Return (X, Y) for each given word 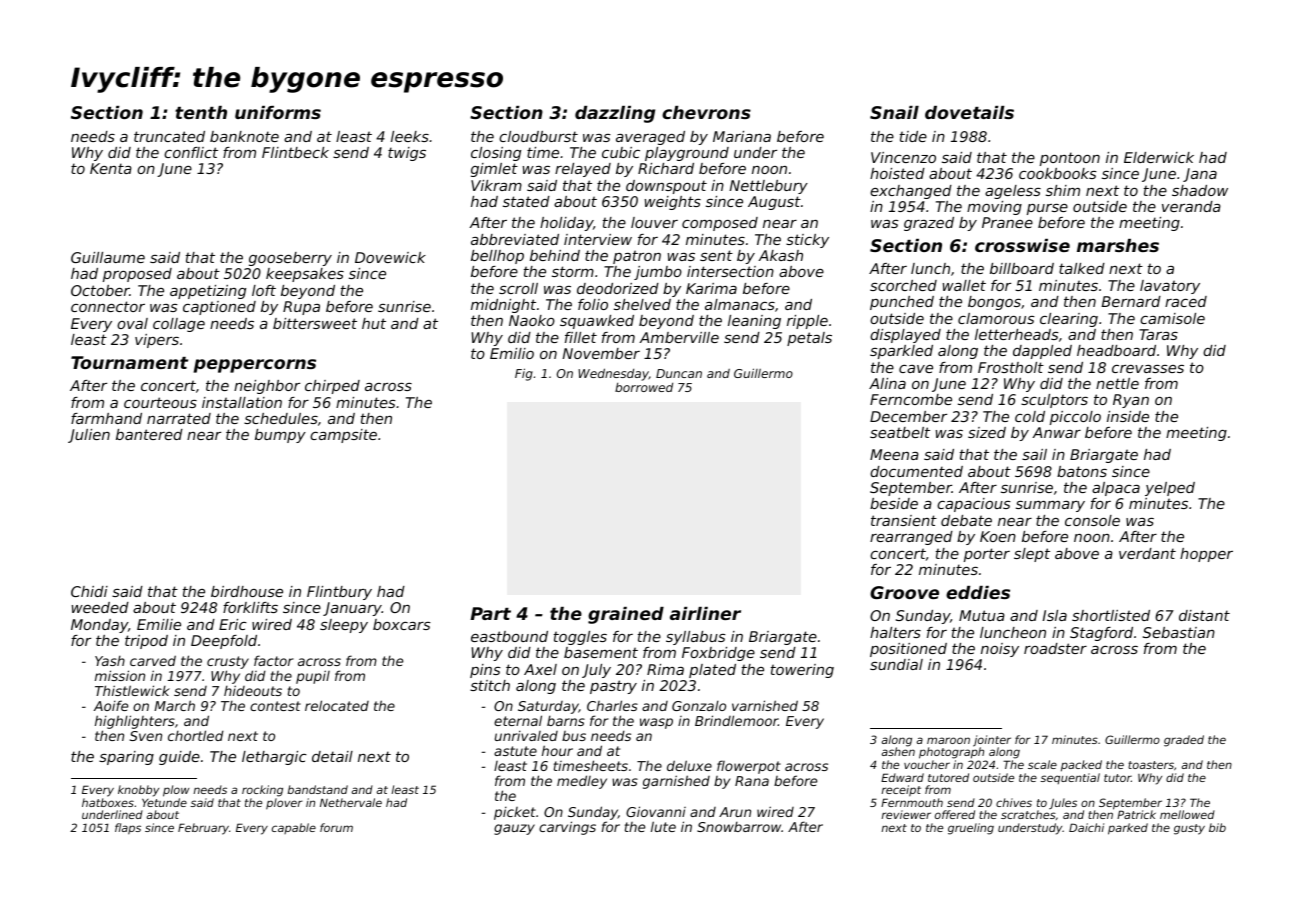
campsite (343, 436)
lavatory (1170, 287)
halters (895, 632)
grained (626, 615)
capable (294, 828)
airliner (705, 613)
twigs (407, 154)
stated (526, 201)
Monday (99, 626)
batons (1082, 471)
